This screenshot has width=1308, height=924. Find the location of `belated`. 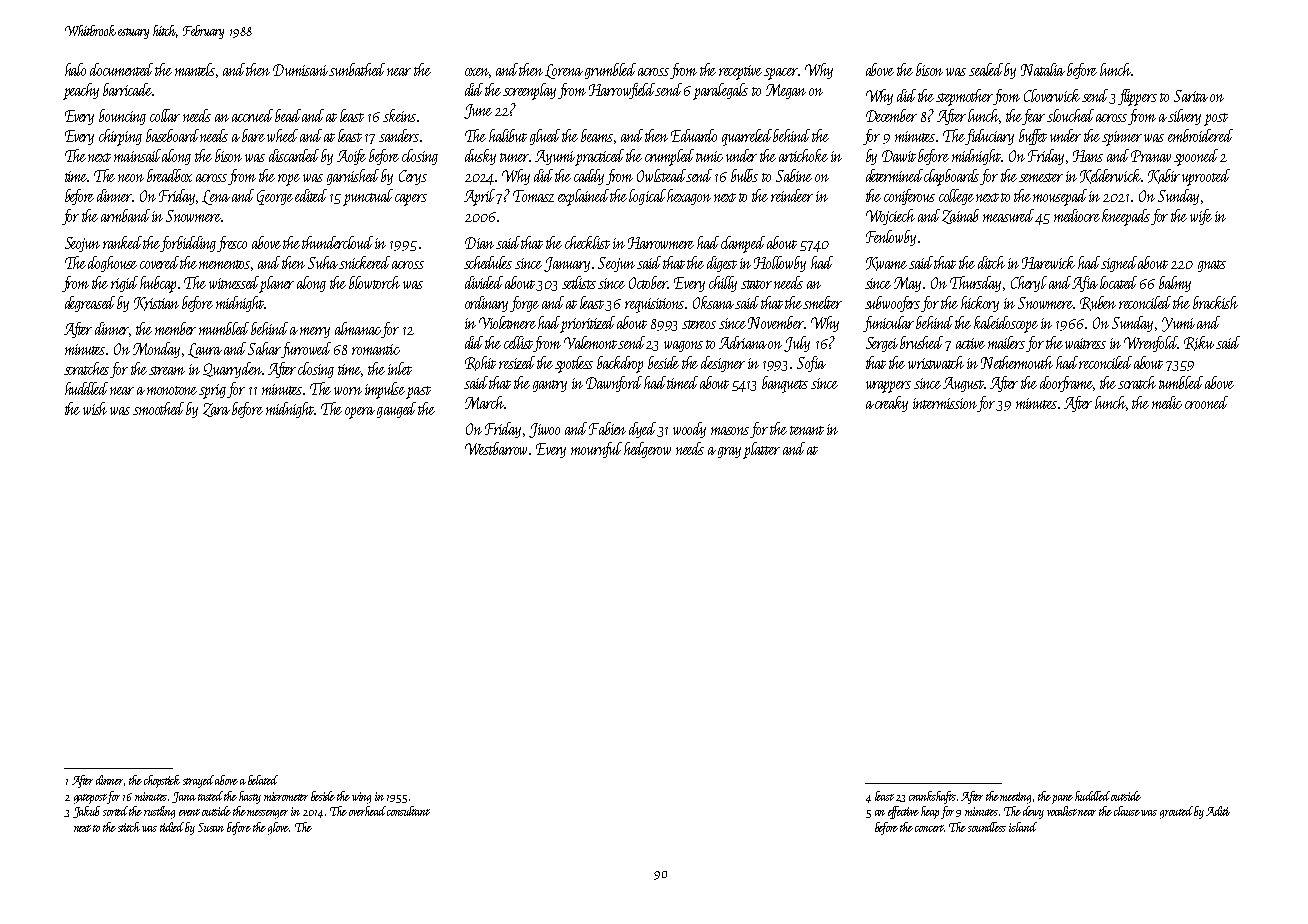

belated is located at coordinates (263, 780).
